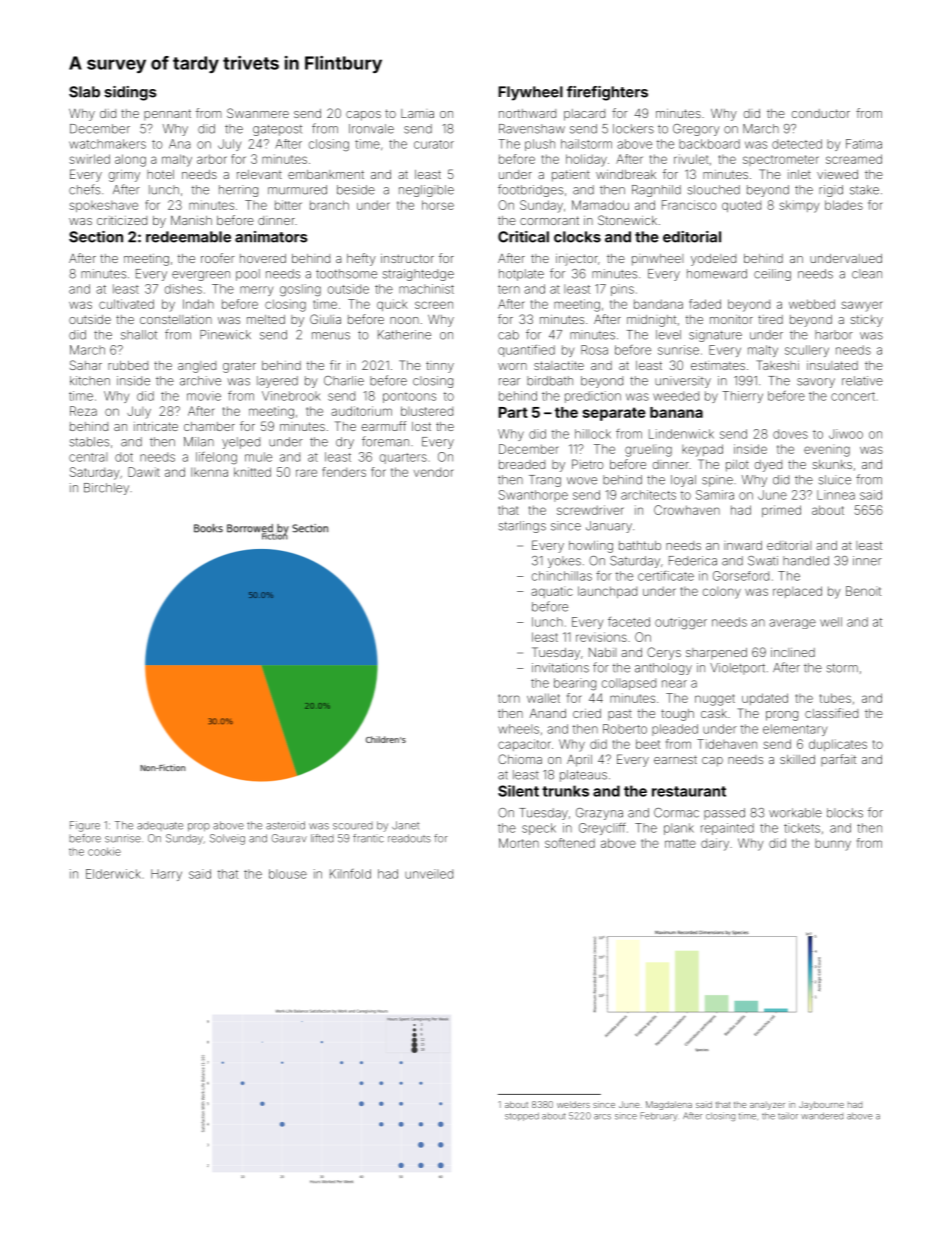  Describe the element at coordinates (763, 561) in the screenshot. I see `Swati` at that location.
